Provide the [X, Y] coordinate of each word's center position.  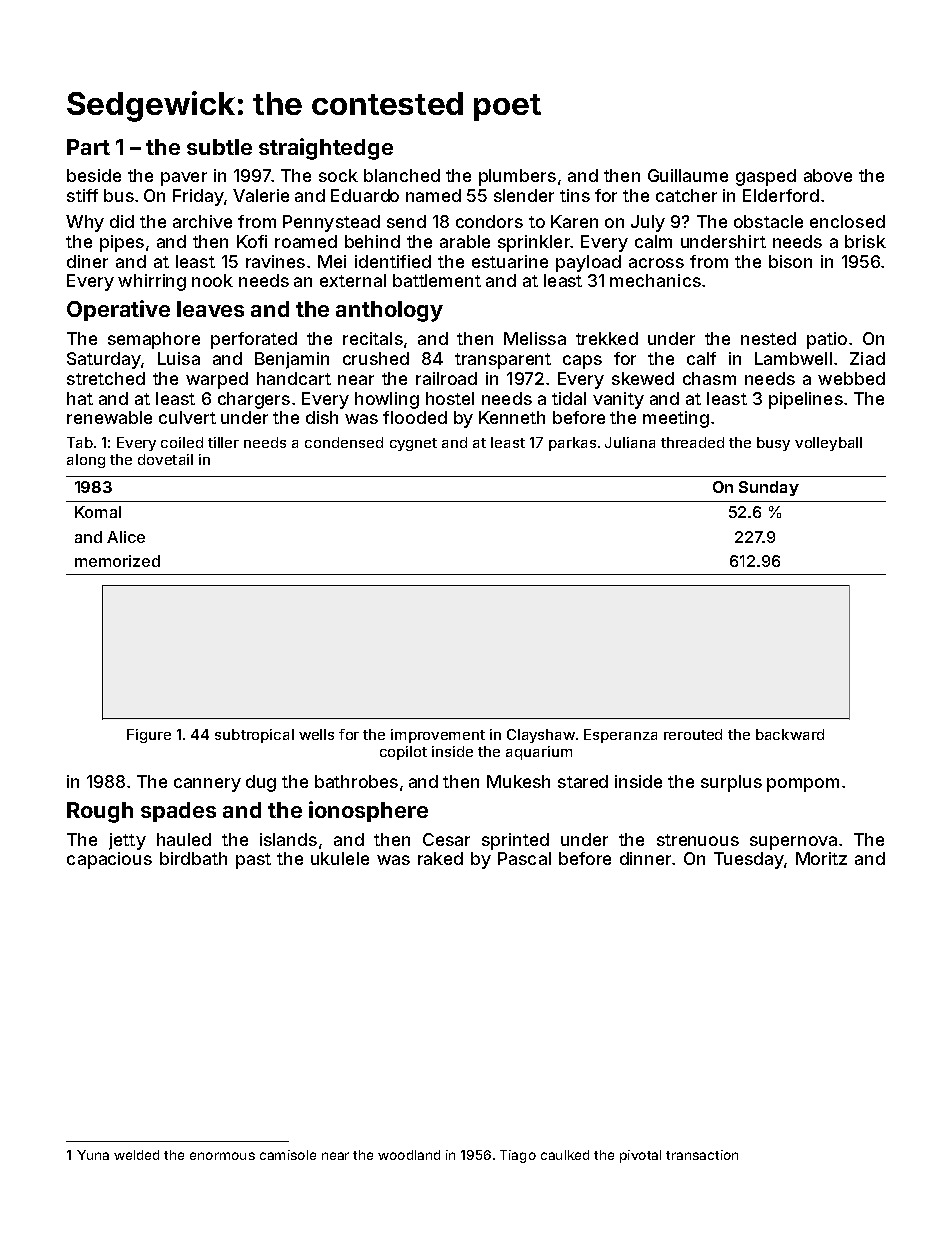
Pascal [524, 858]
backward [790, 734]
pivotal [640, 1156]
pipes [122, 243]
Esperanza [620, 736]
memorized [117, 561]
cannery [207, 785]
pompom [803, 785]
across [656, 263]
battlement [437, 280]
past [253, 861]
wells [316, 734]
